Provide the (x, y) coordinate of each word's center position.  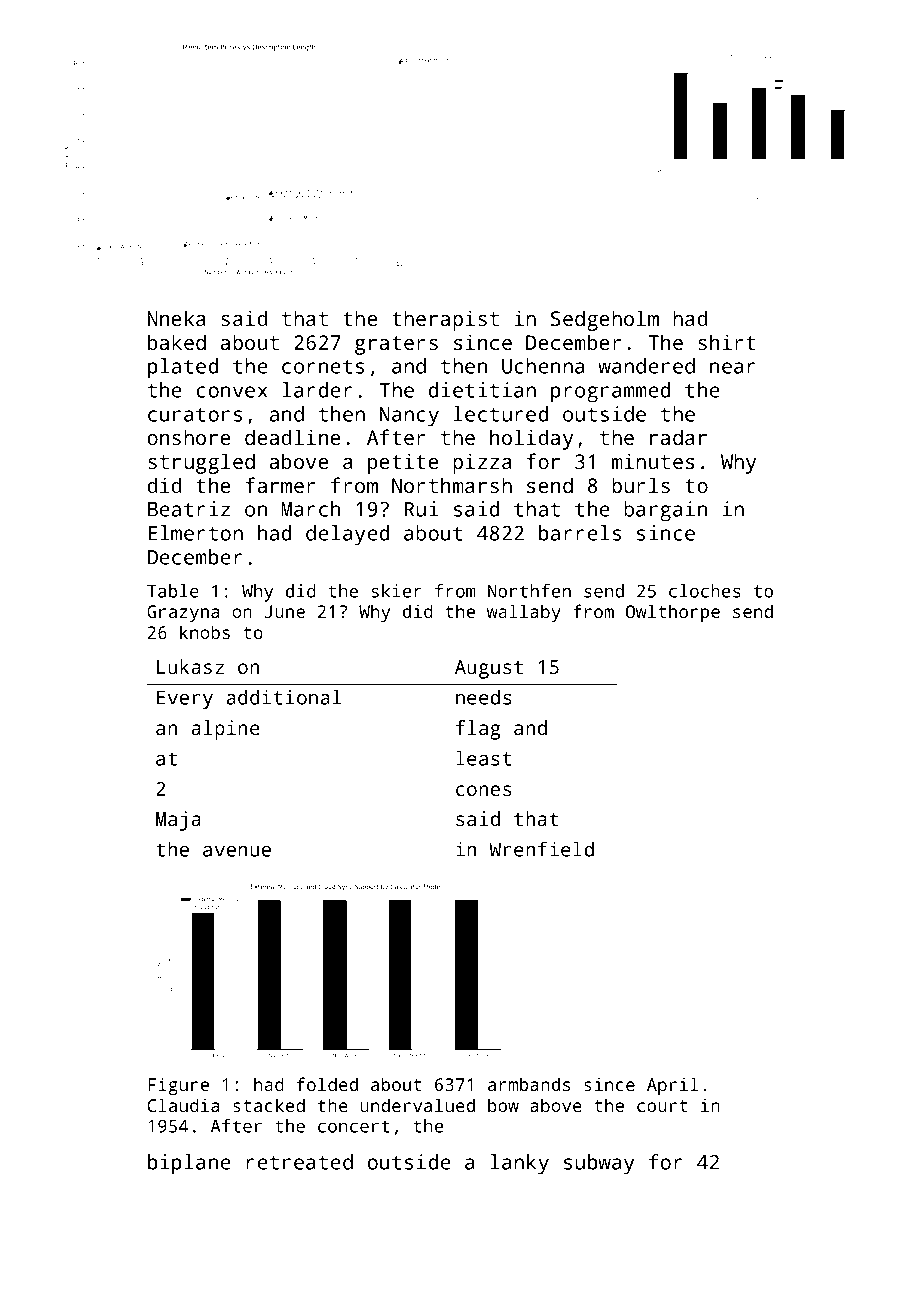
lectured (501, 414)
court (662, 1106)
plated (183, 368)
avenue (237, 851)
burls (641, 485)
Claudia (183, 1105)
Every (185, 699)
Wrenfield (541, 849)
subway (599, 1164)
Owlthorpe (673, 613)
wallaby (524, 613)
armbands (529, 1084)
